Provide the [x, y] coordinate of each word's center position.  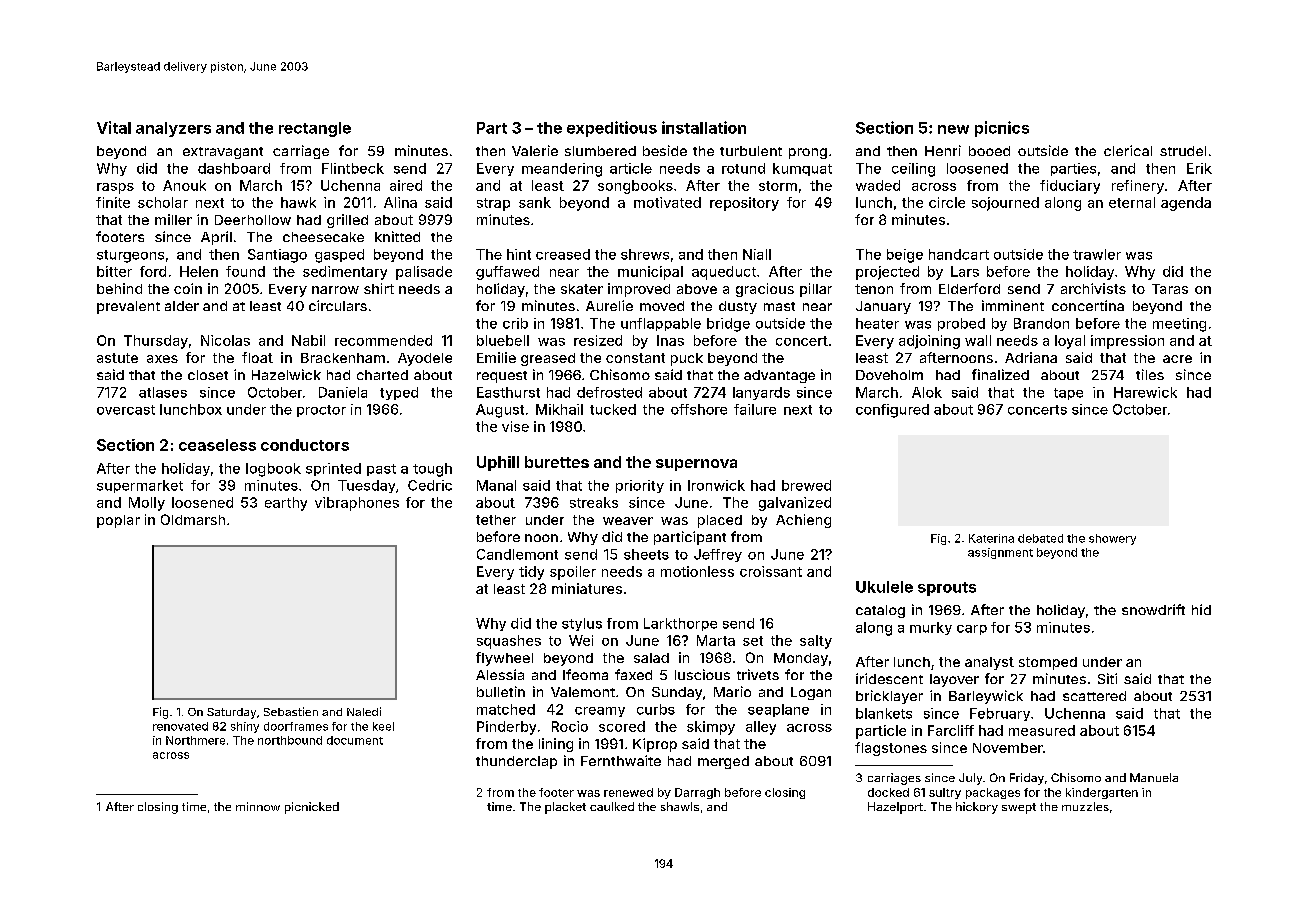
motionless [697, 571]
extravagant [223, 153]
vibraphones [357, 504]
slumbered [600, 151]
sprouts [947, 589]
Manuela [1154, 777]
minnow [258, 806]
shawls [680, 806]
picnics [1002, 129]
